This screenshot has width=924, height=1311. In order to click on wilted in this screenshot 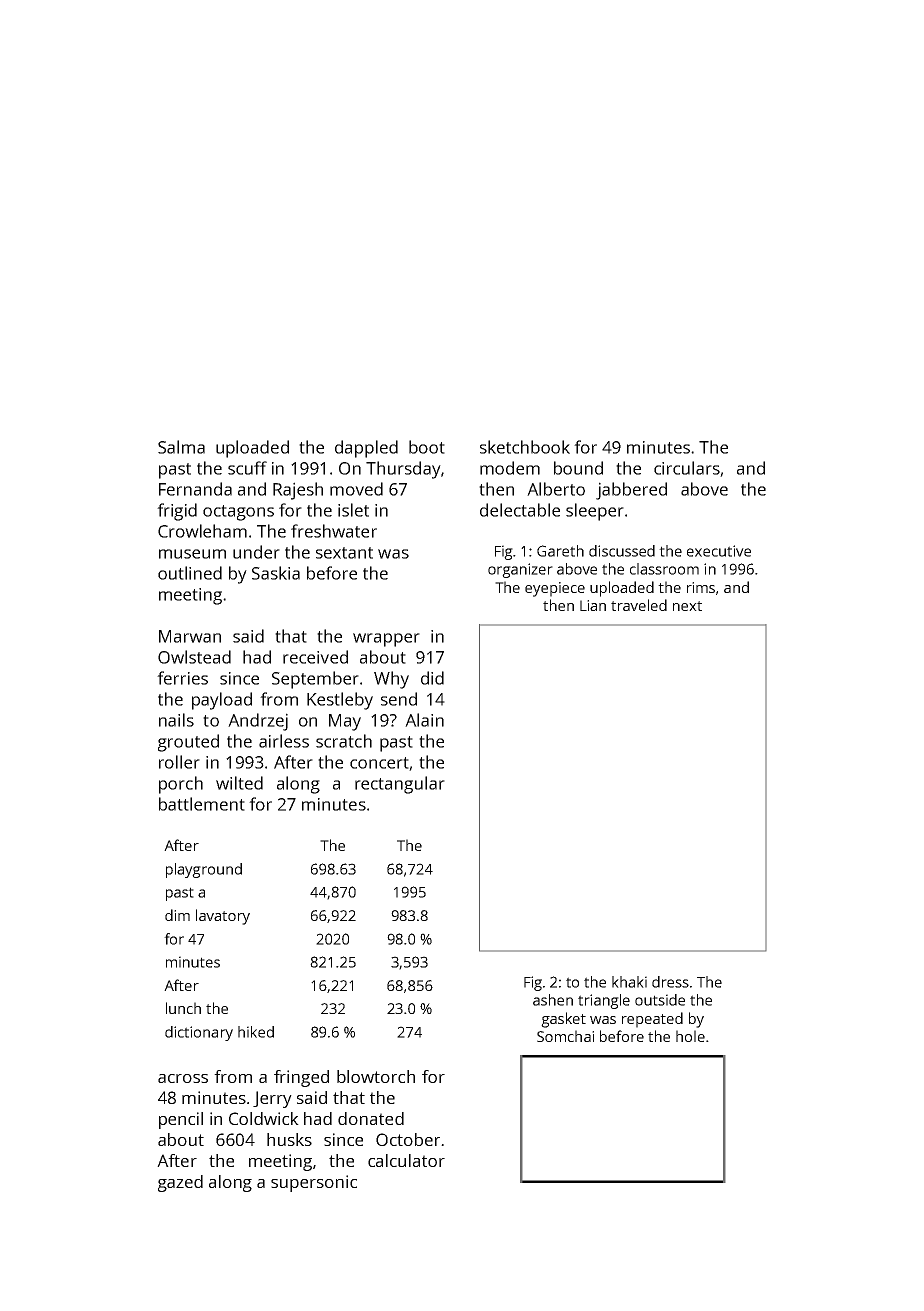, I will do `click(239, 783)`.
